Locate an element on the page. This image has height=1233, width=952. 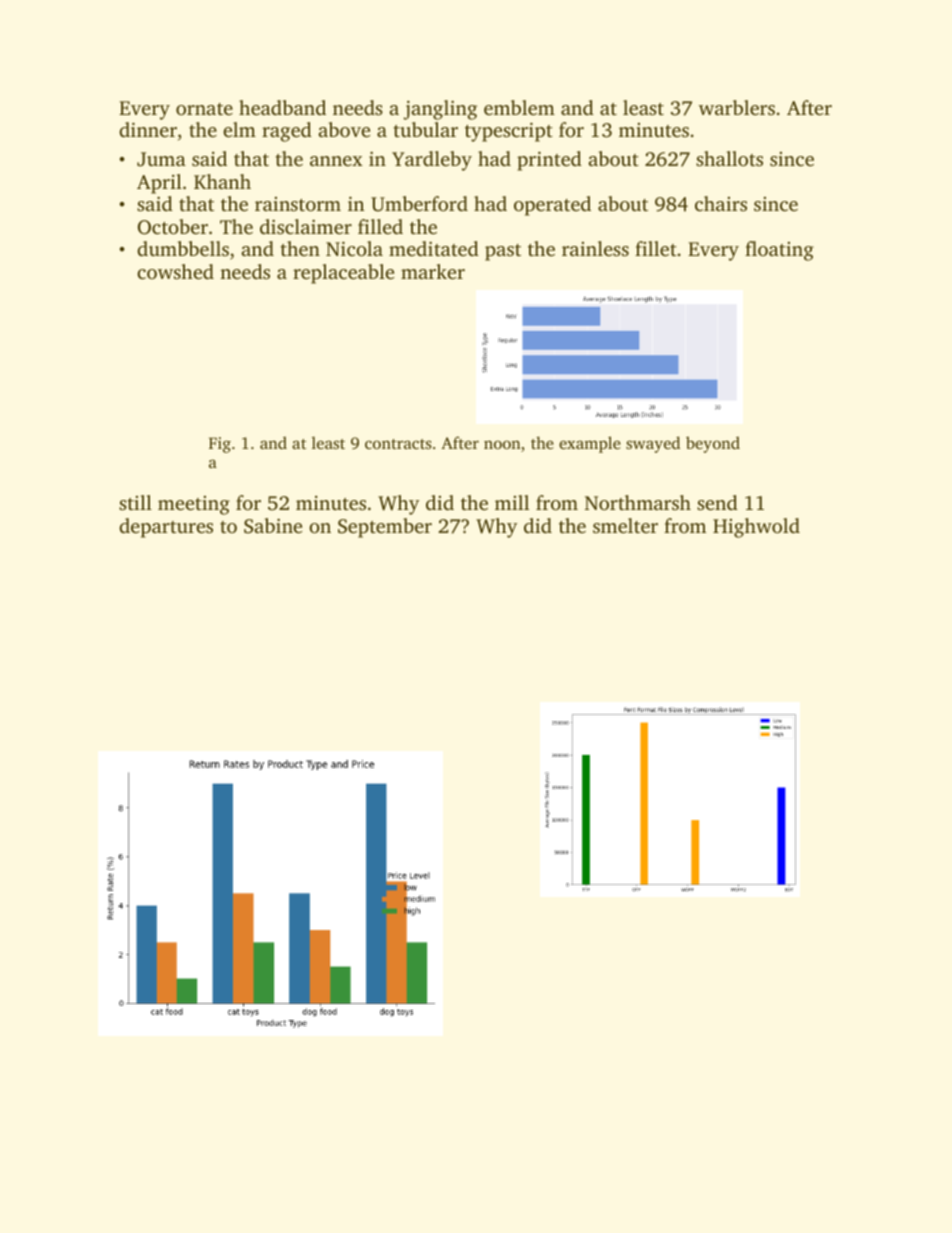
emblem is located at coordinates (519, 107).
